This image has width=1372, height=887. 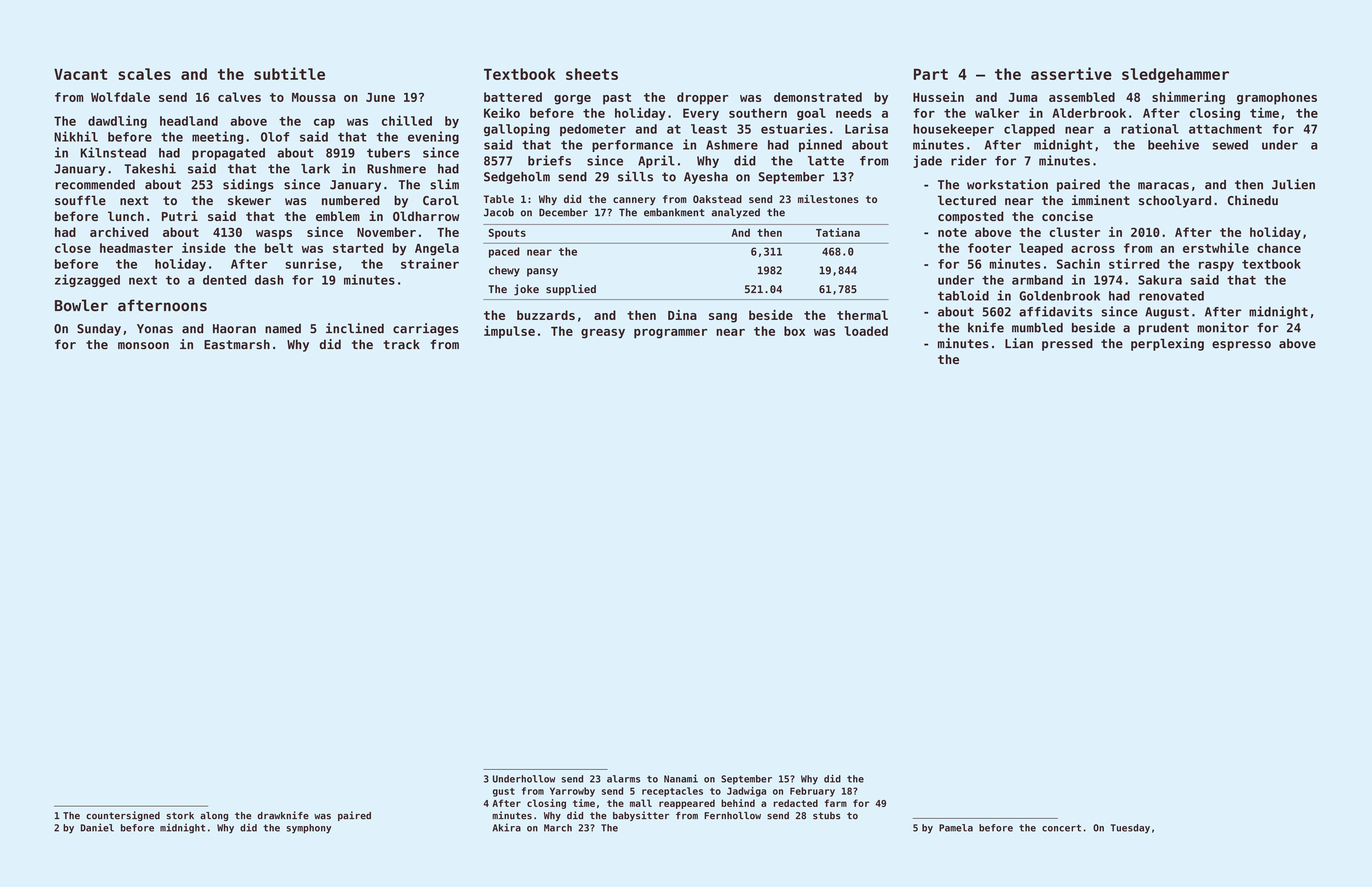 What do you see at coordinates (794, 331) in the image?
I see `box` at bounding box center [794, 331].
